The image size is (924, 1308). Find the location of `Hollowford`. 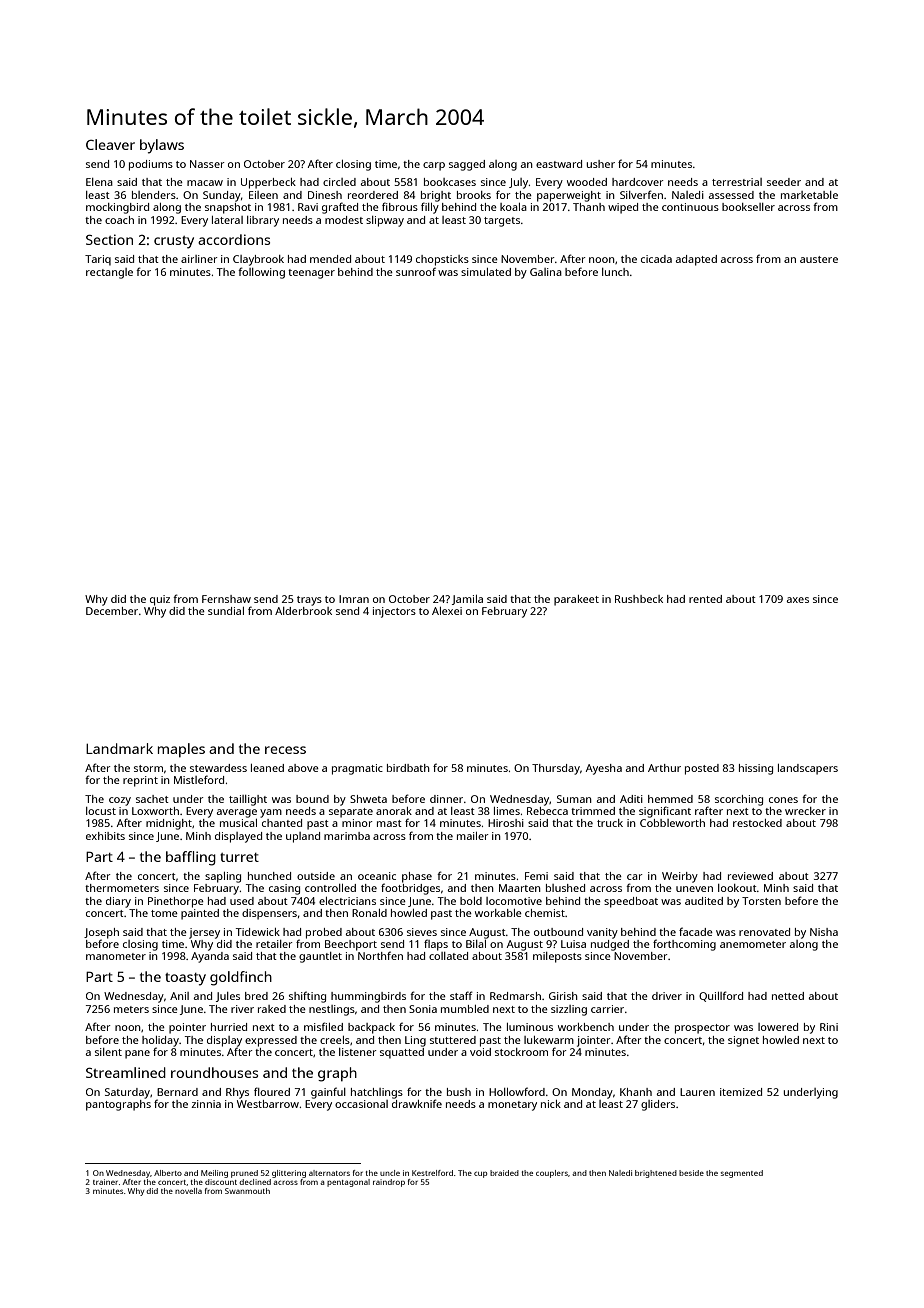

Hollowford is located at coordinates (517, 1091).
